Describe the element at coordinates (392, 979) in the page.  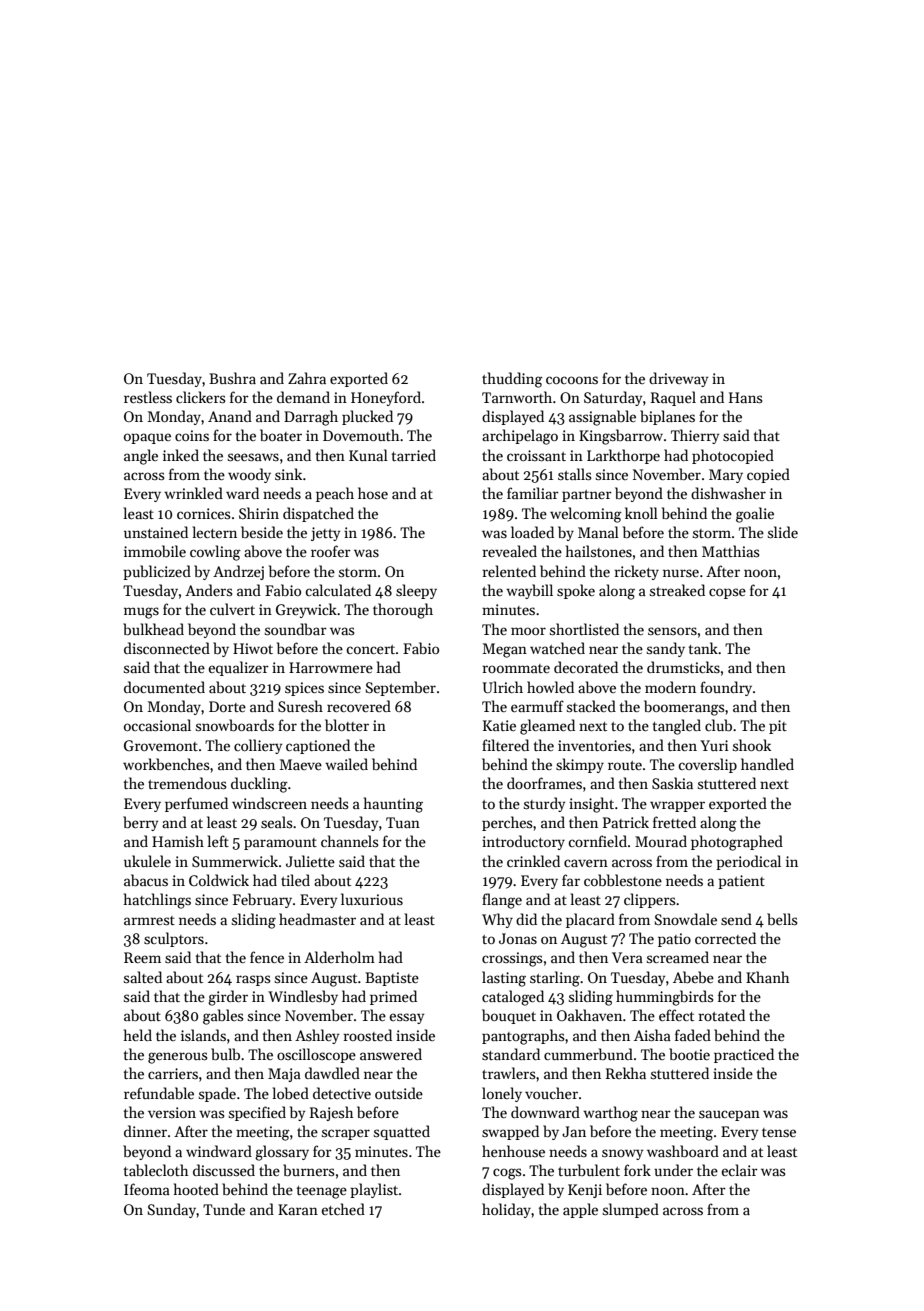
I see `Baptiste` at that location.
